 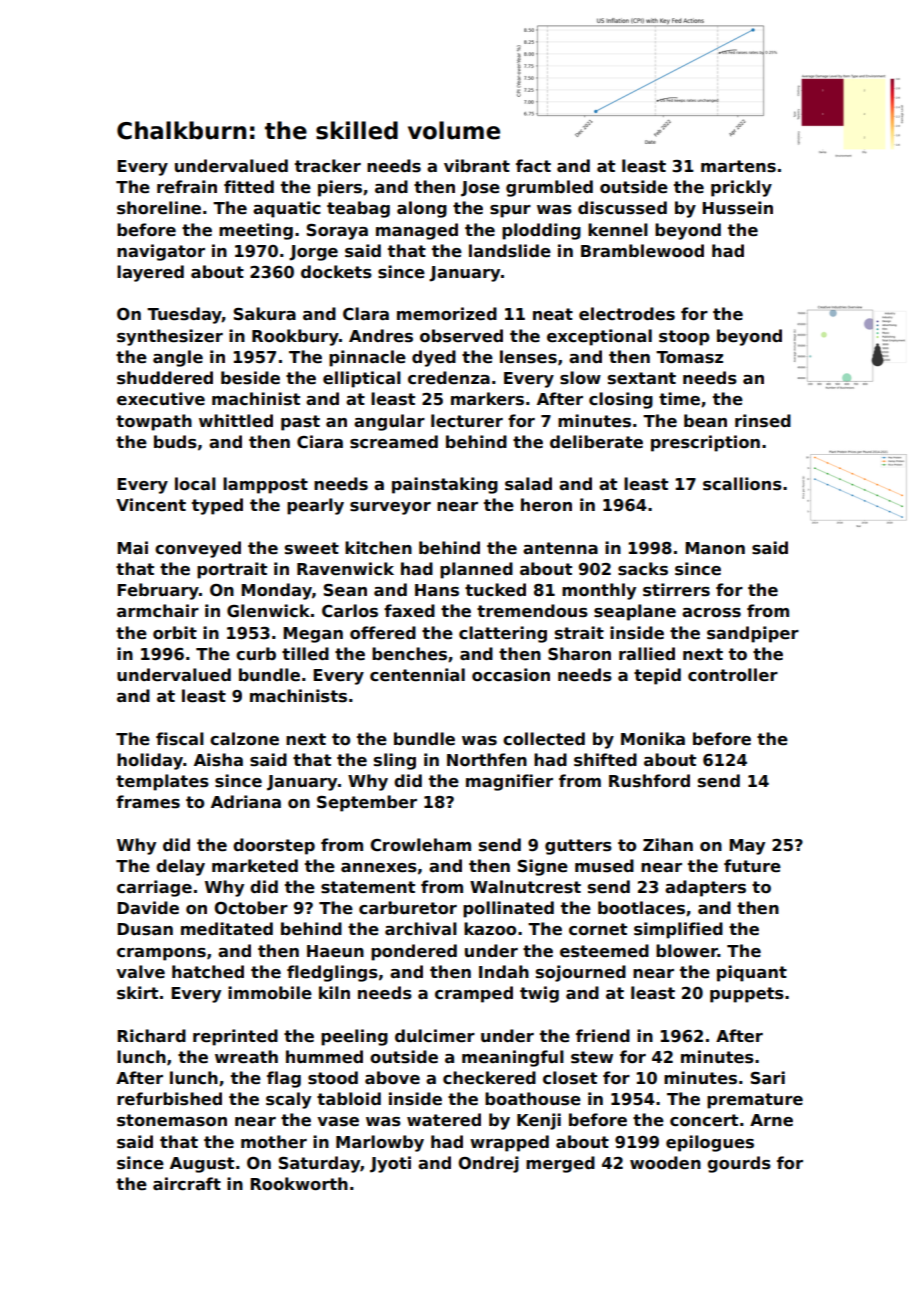 What do you see at coordinates (417, 675) in the document?
I see `centennial` at bounding box center [417, 675].
